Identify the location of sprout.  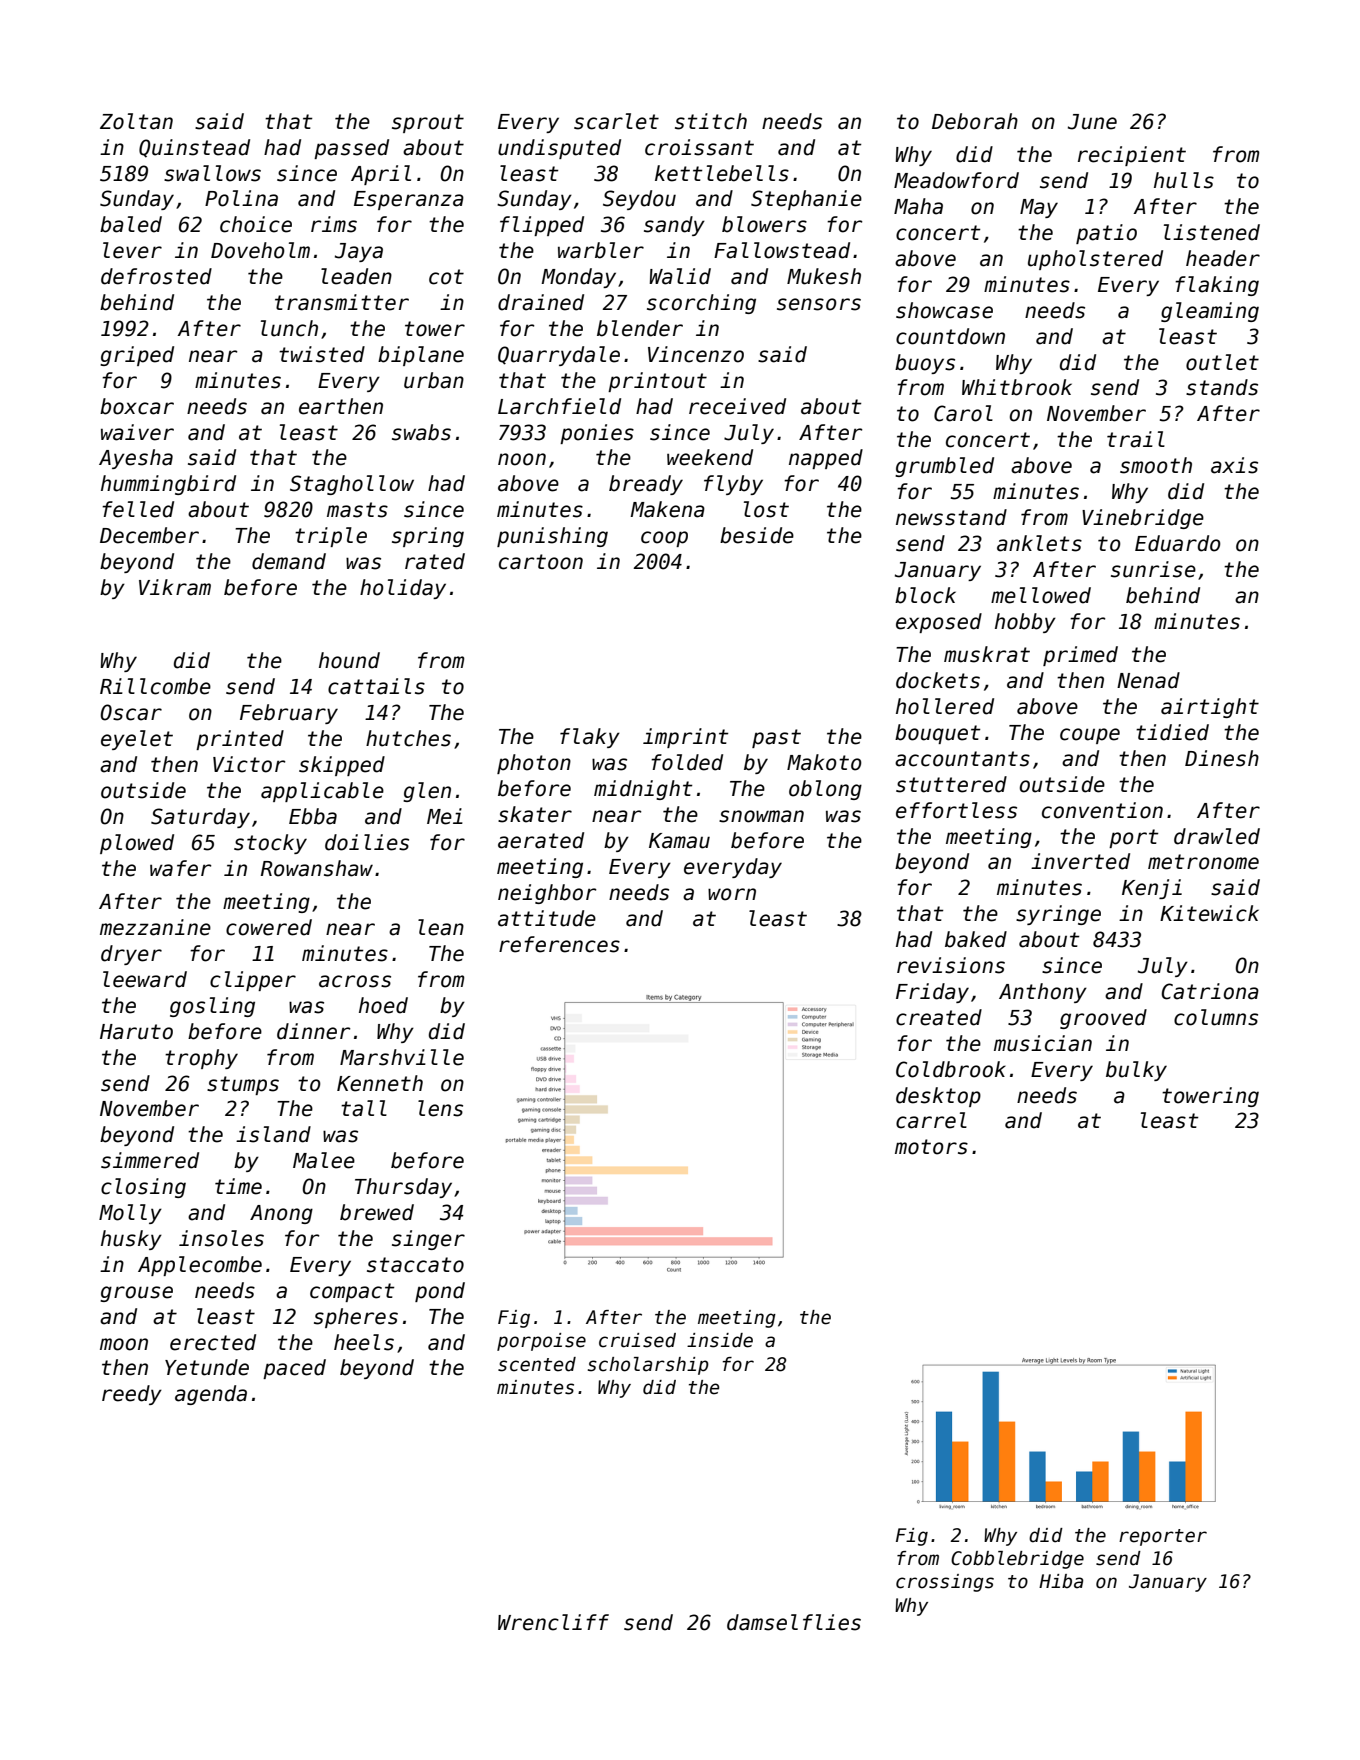
(428, 123).
